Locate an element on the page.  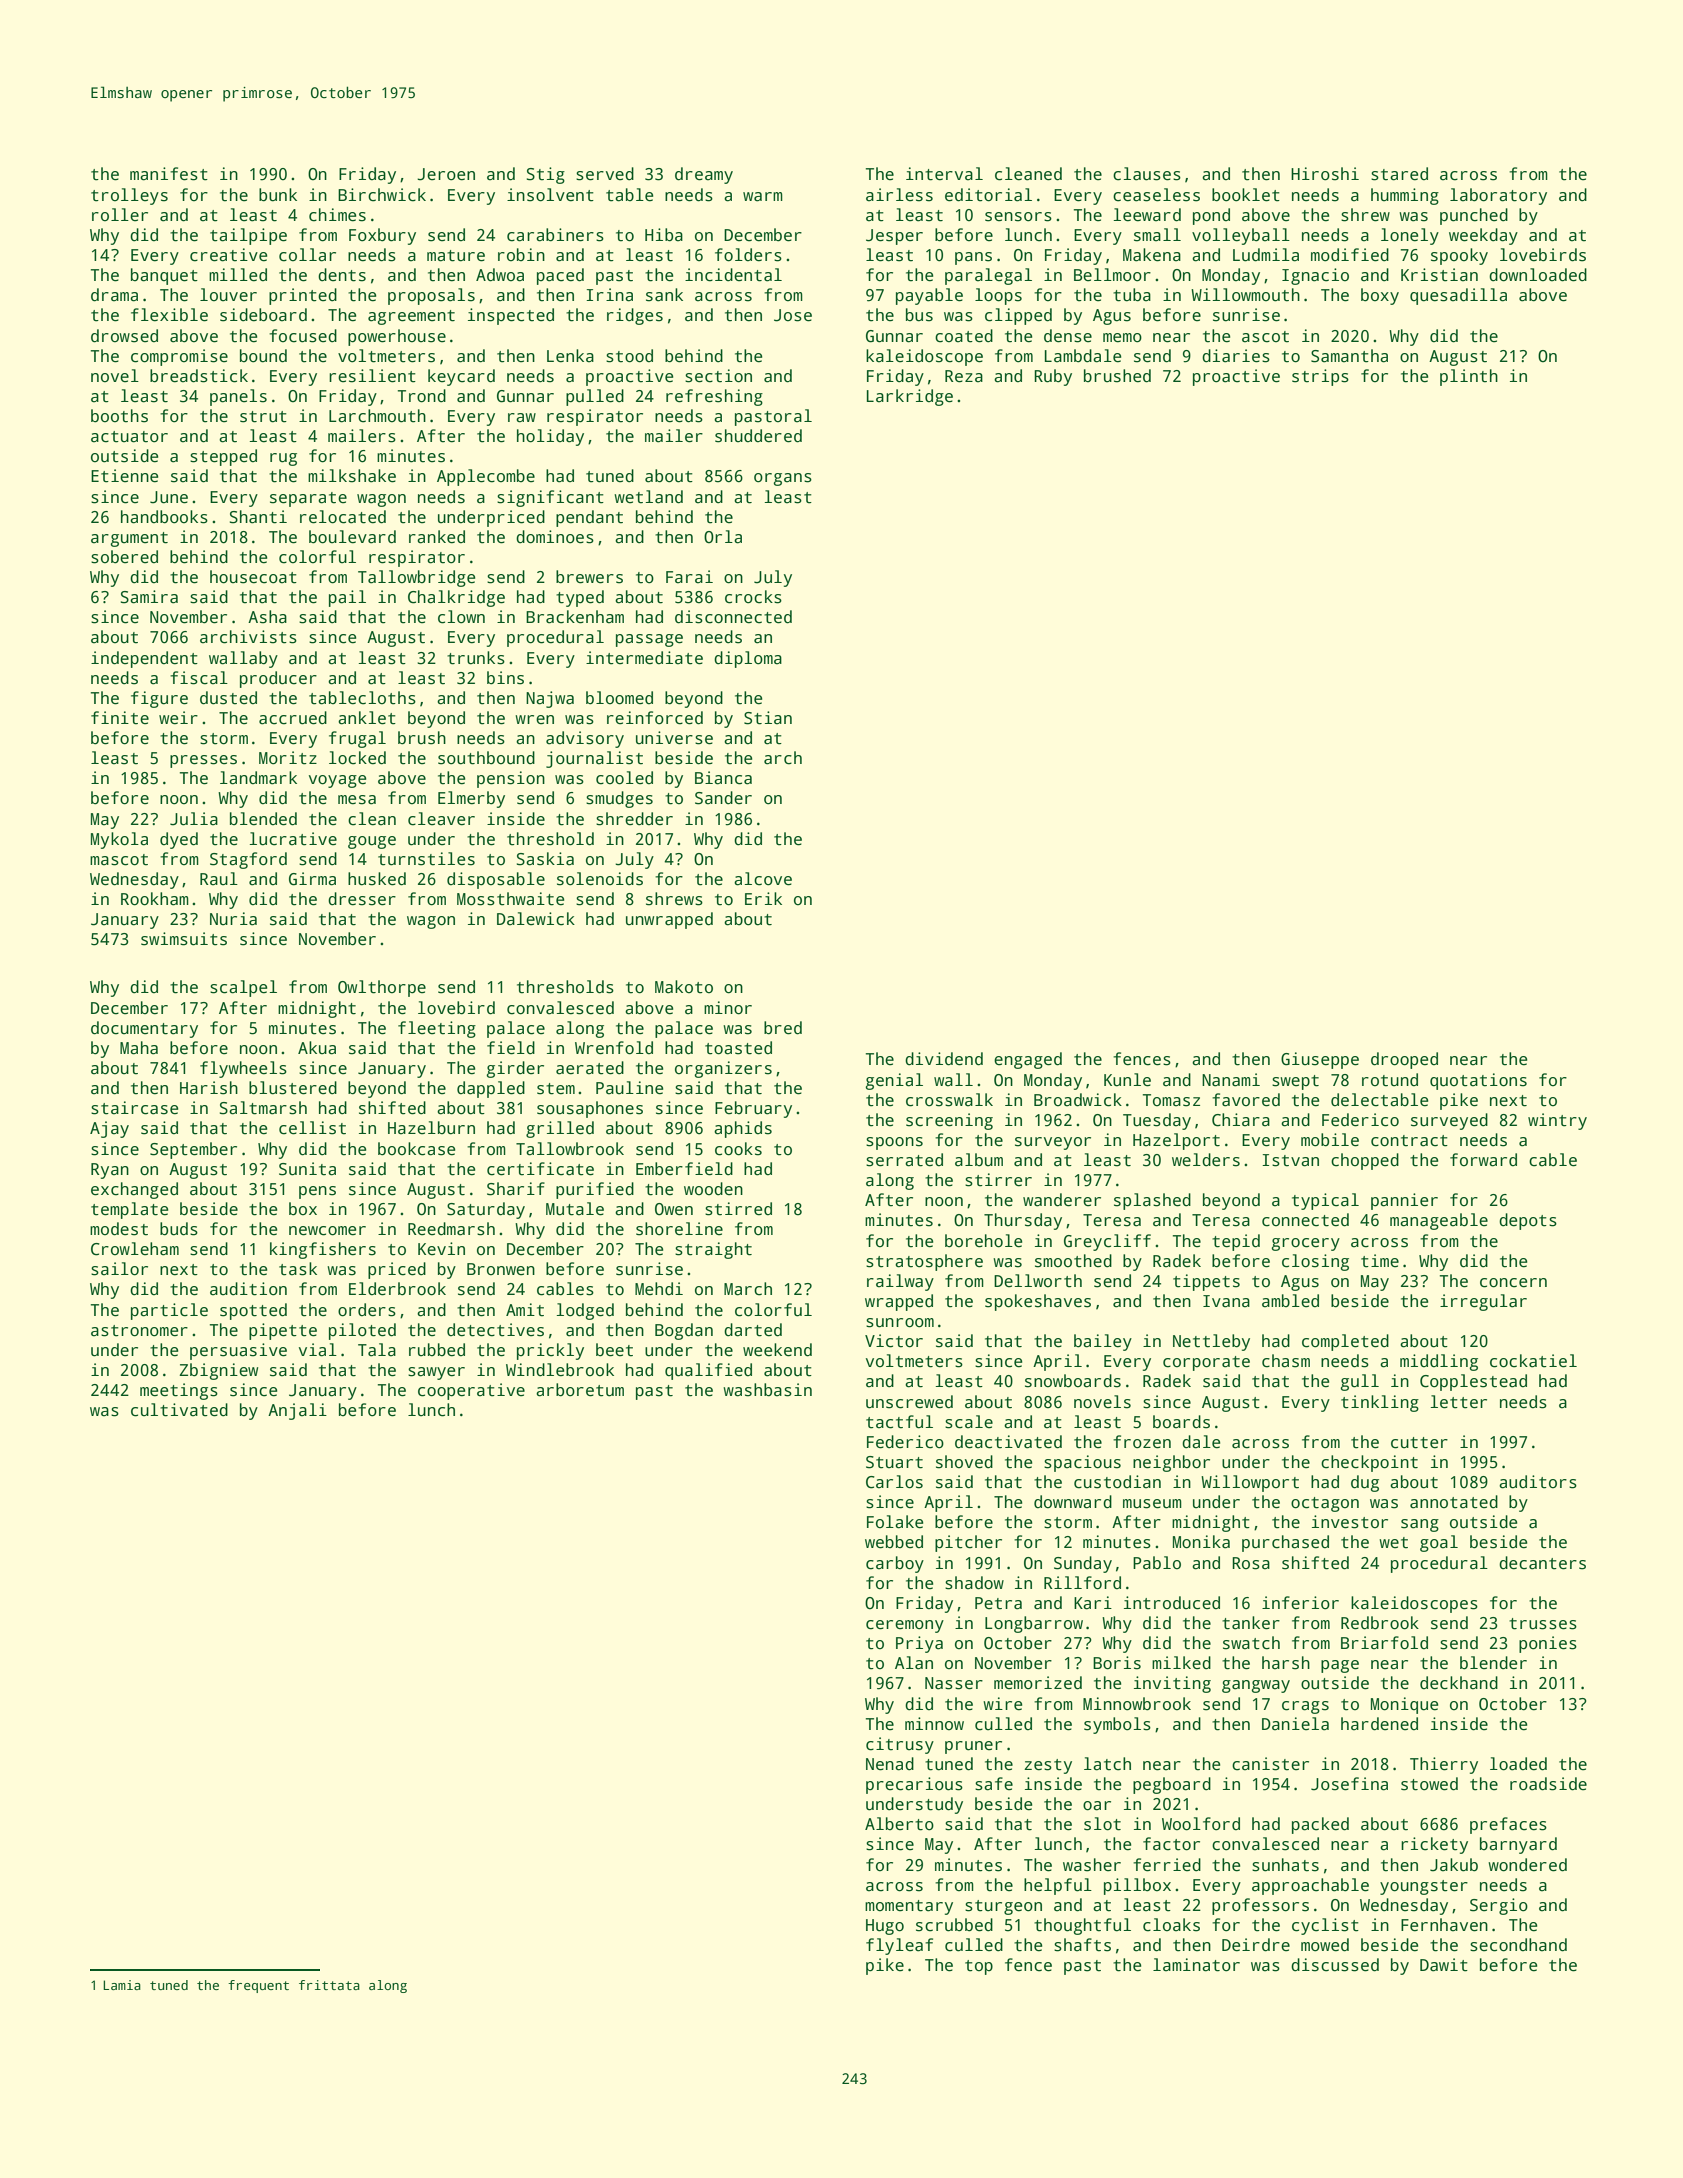
flyleaf is located at coordinates (899, 1946).
